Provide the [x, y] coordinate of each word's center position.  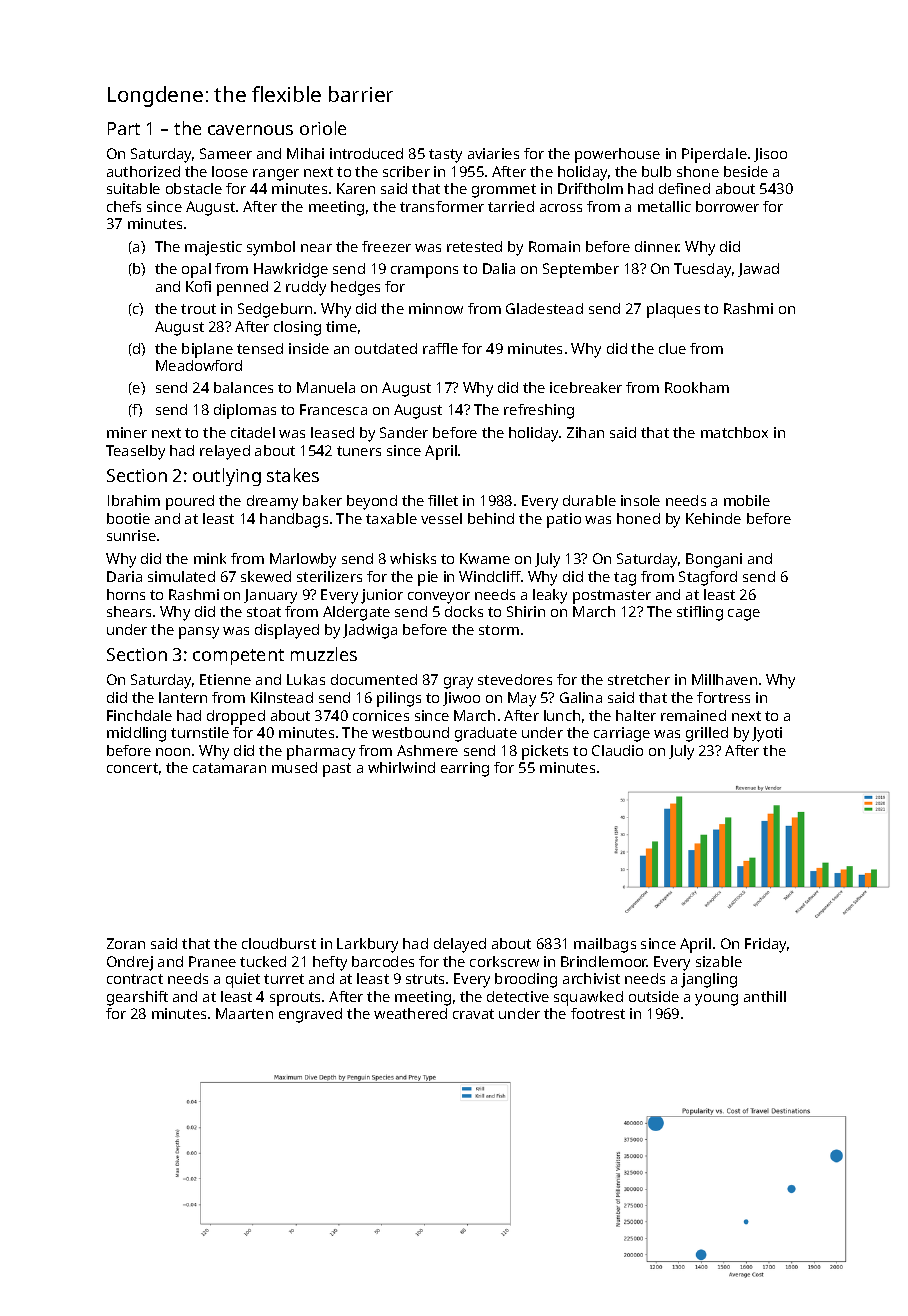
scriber [406, 171]
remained [693, 715]
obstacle [194, 188]
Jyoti [767, 734]
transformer [442, 206]
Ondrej [130, 963]
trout [198, 309]
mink [210, 558]
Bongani [714, 560]
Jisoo [770, 155]
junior [382, 596]
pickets [545, 752]
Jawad [758, 270]
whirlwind [401, 767]
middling [136, 734]
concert [132, 768]
